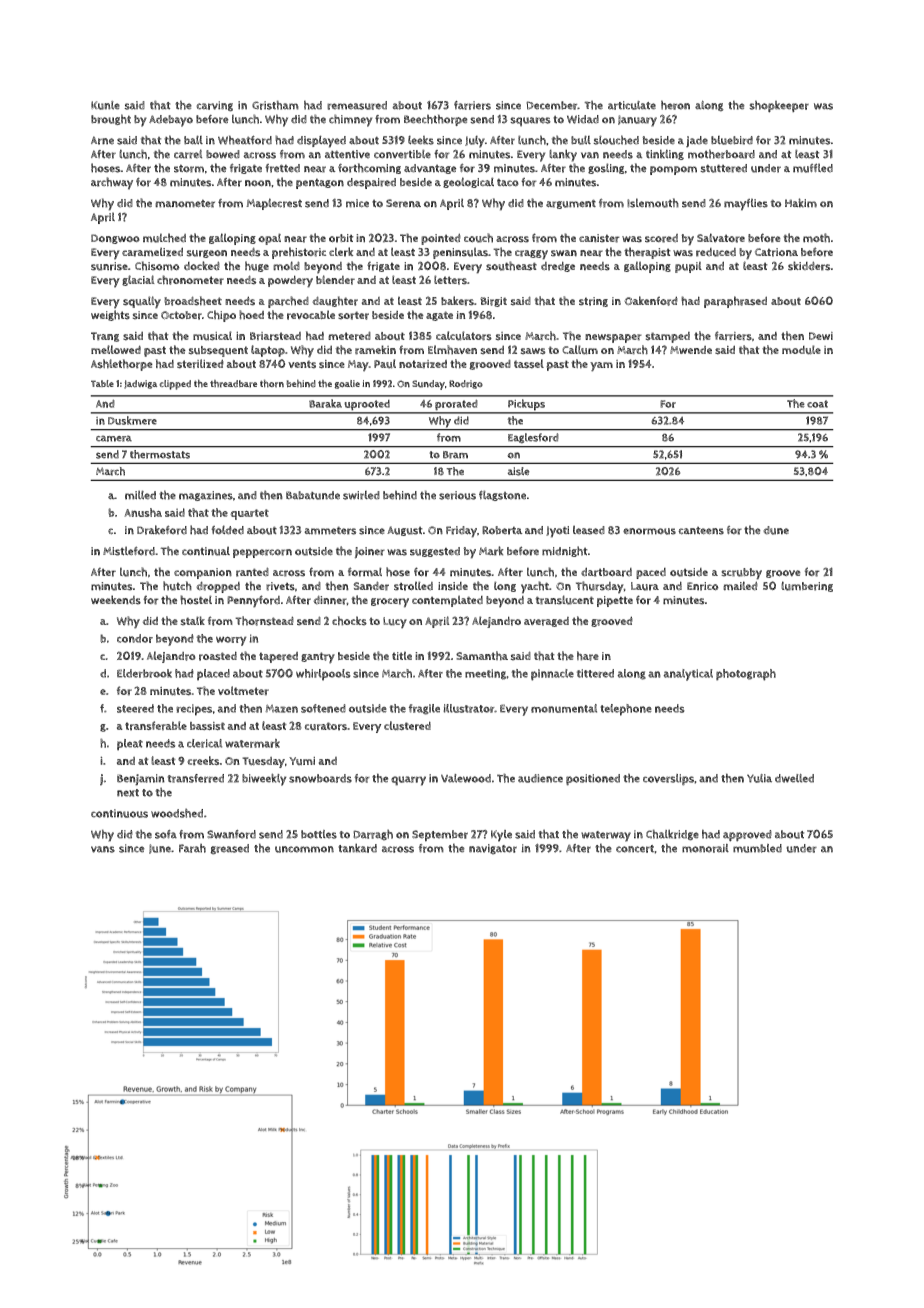 The height and width of the screenshot is (1308, 924). What do you see at coordinates (757, 848) in the screenshot?
I see `mumbled` at bounding box center [757, 848].
